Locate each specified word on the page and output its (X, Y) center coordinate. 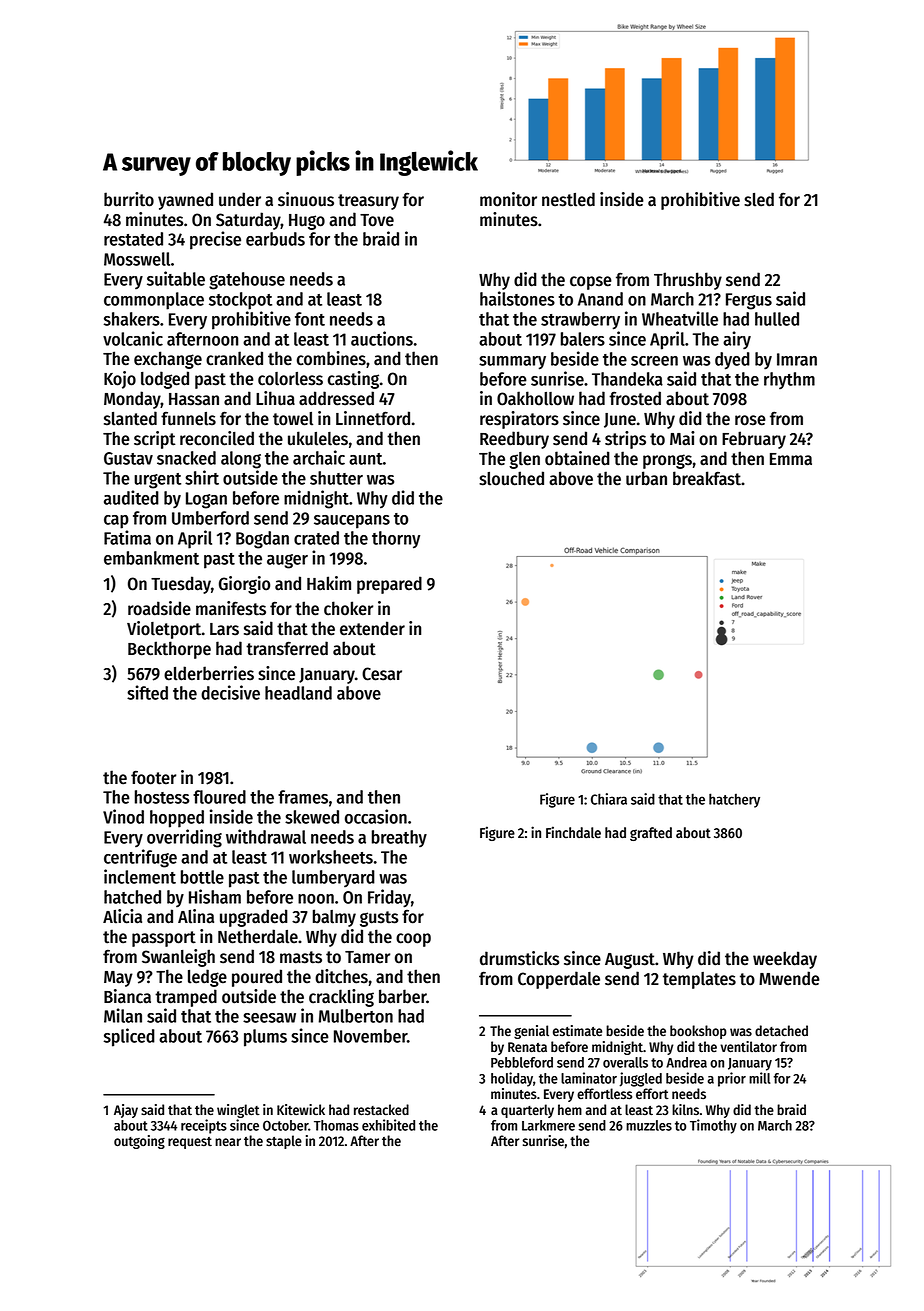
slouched (511, 478)
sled (759, 199)
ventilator (748, 1047)
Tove (377, 220)
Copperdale (559, 980)
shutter (336, 478)
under (240, 199)
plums (265, 1038)
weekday (785, 960)
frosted (635, 398)
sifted (147, 692)
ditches (341, 976)
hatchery (734, 800)
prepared (389, 585)
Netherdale (258, 936)
